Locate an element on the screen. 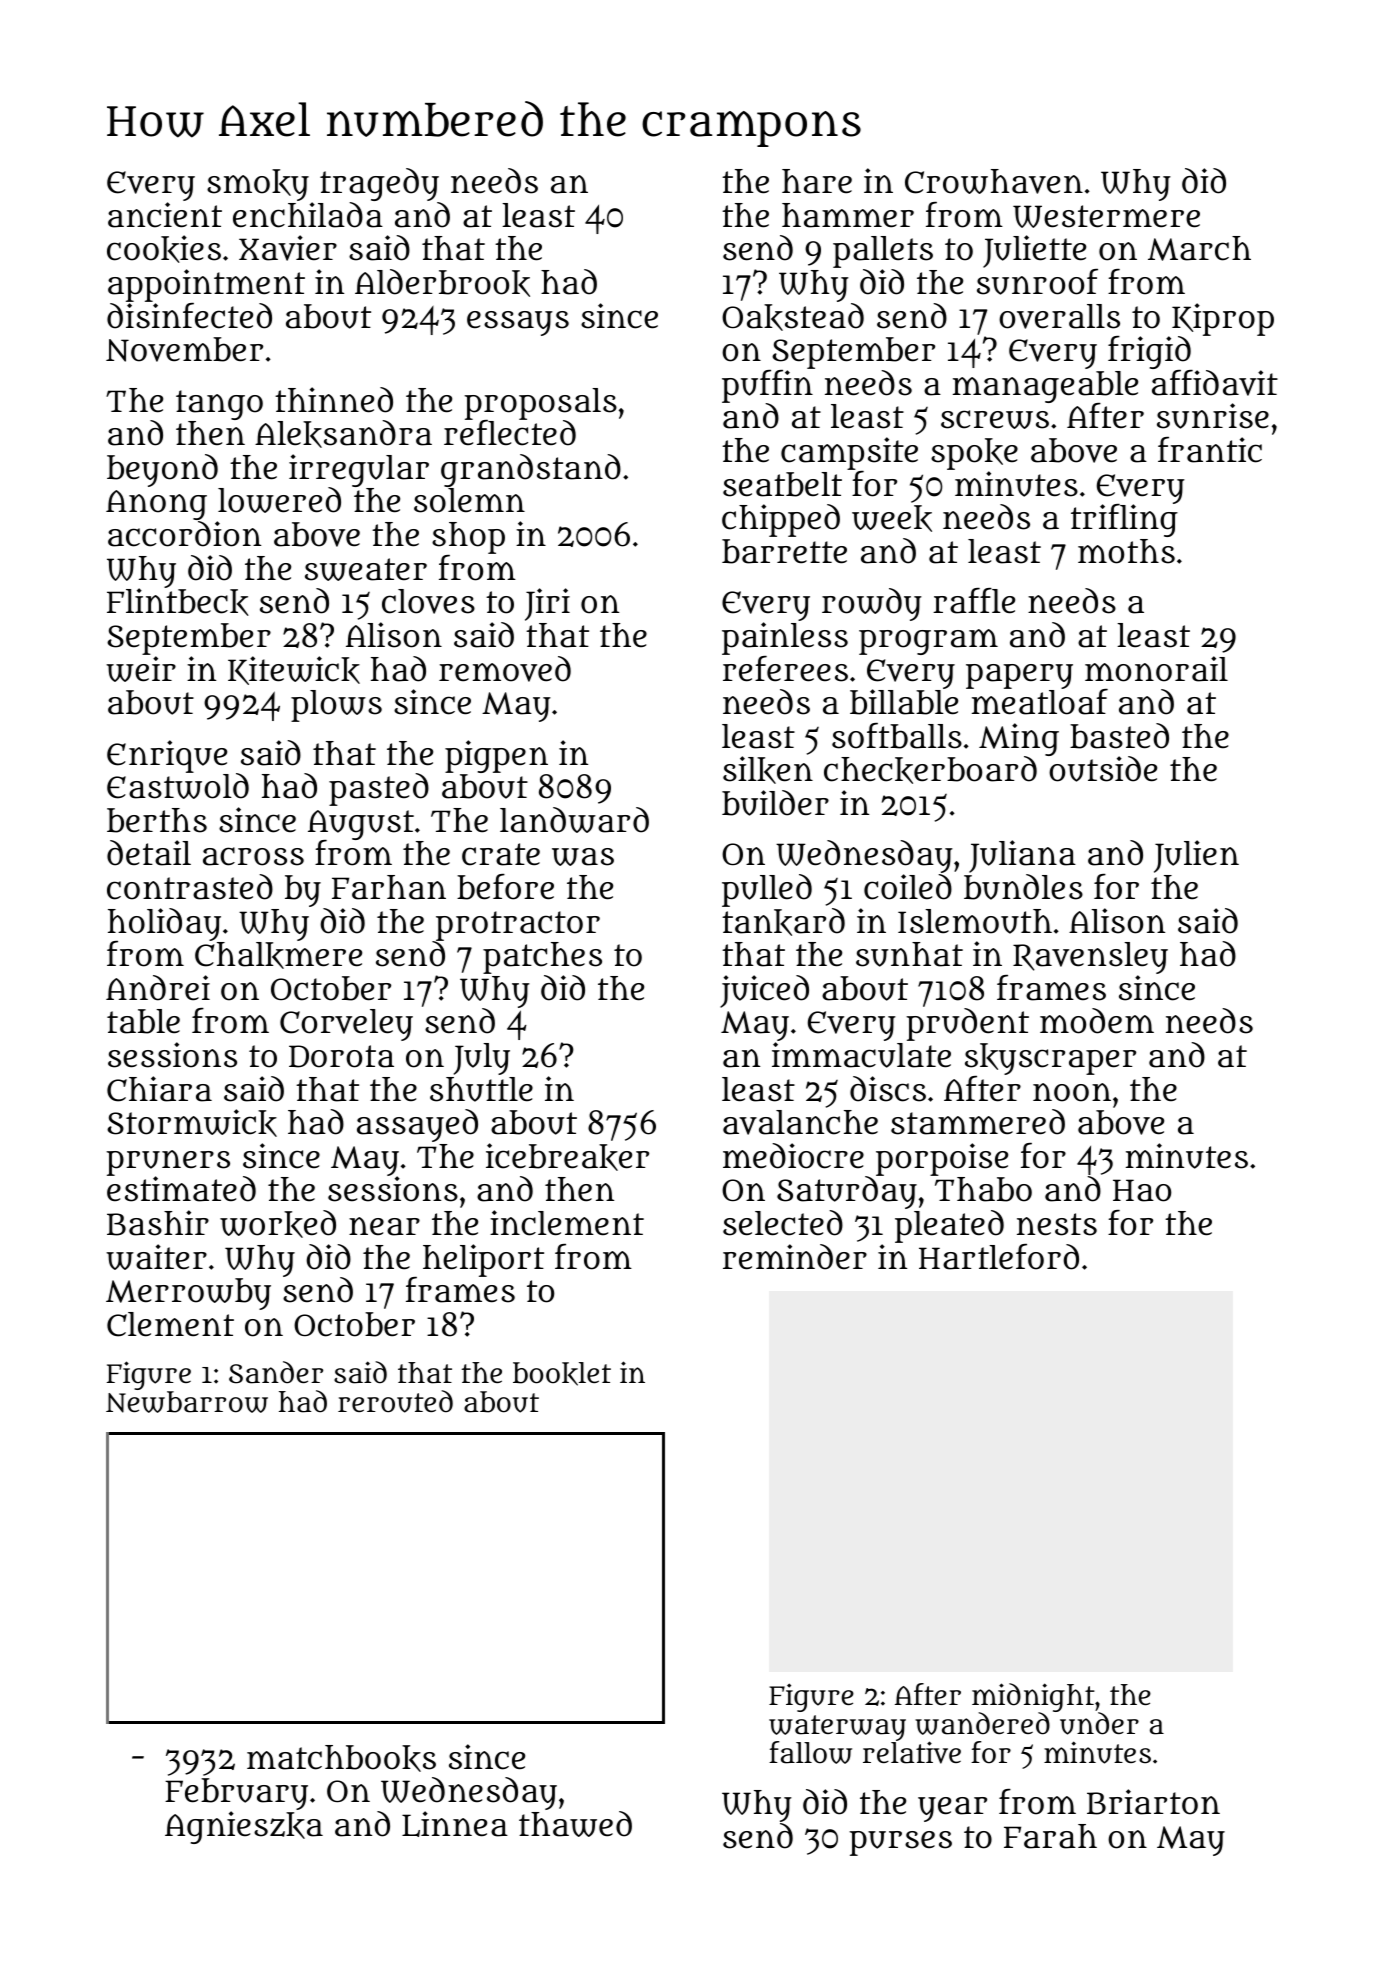 The height and width of the screenshot is (1969, 1386). reminder is located at coordinates (795, 1257).
